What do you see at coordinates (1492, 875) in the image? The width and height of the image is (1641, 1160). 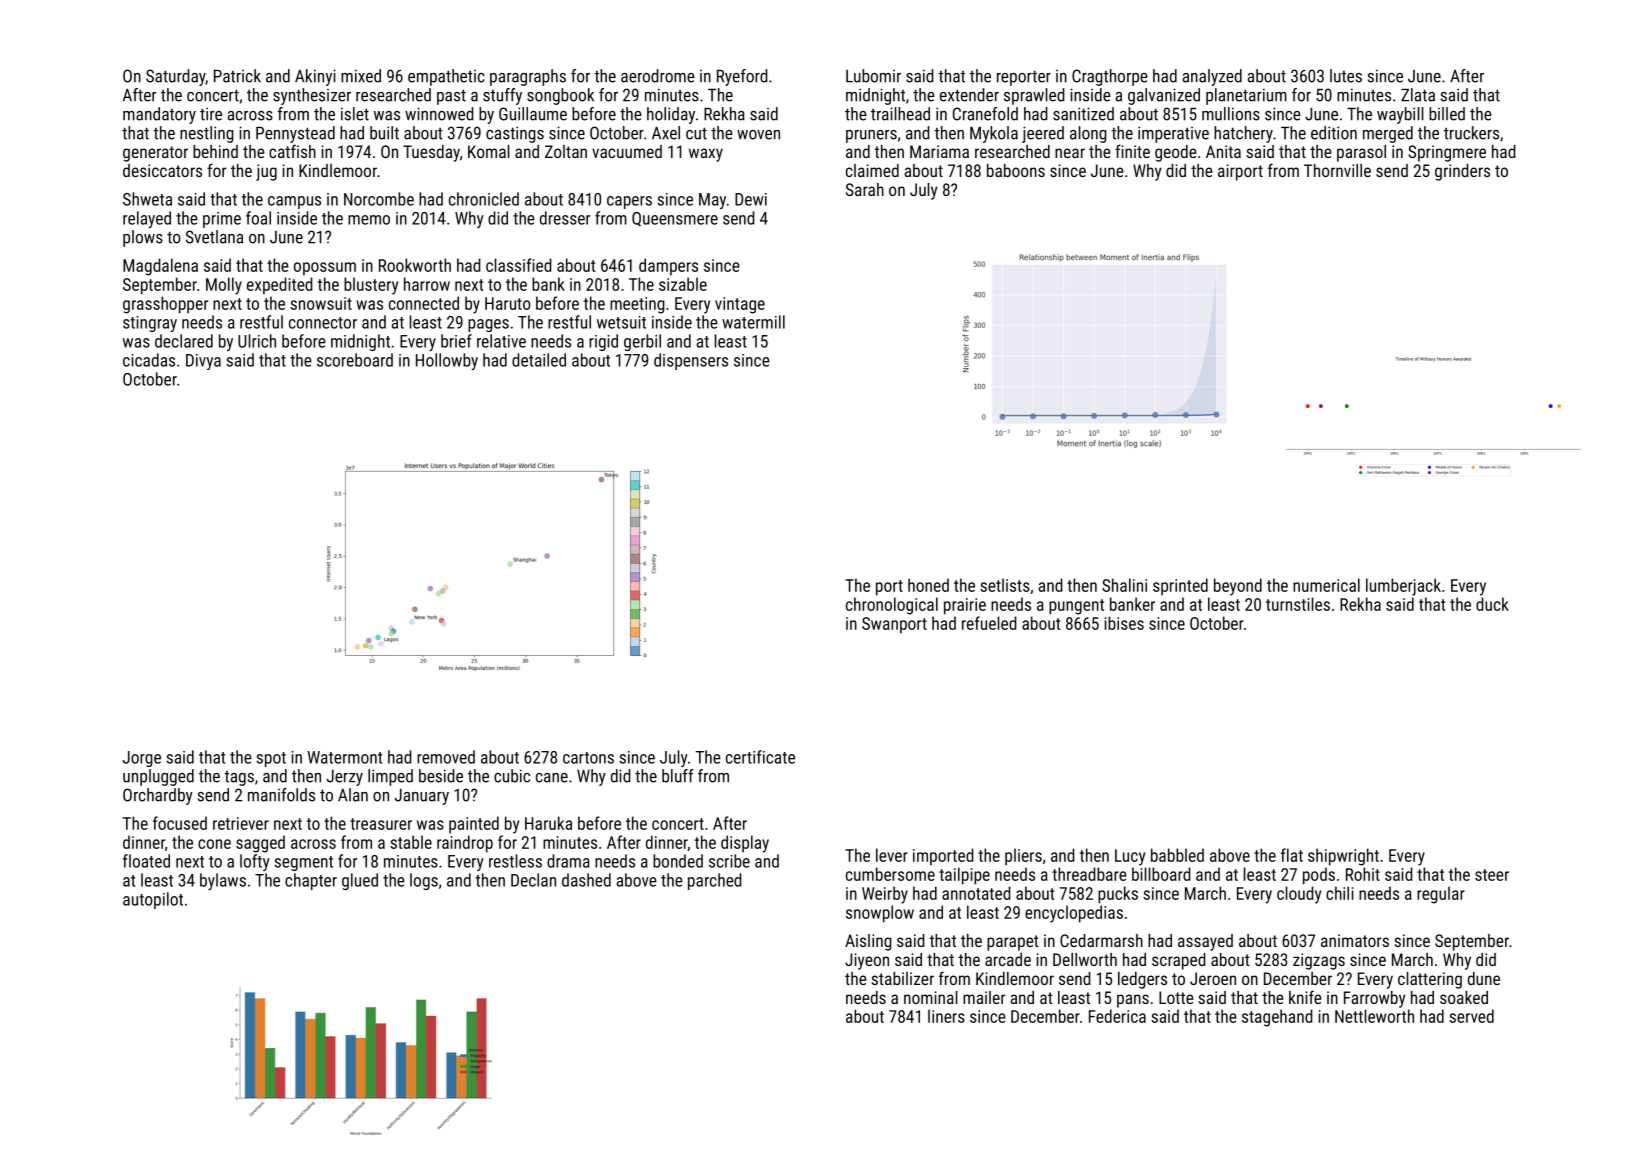 I see `steer` at bounding box center [1492, 875].
